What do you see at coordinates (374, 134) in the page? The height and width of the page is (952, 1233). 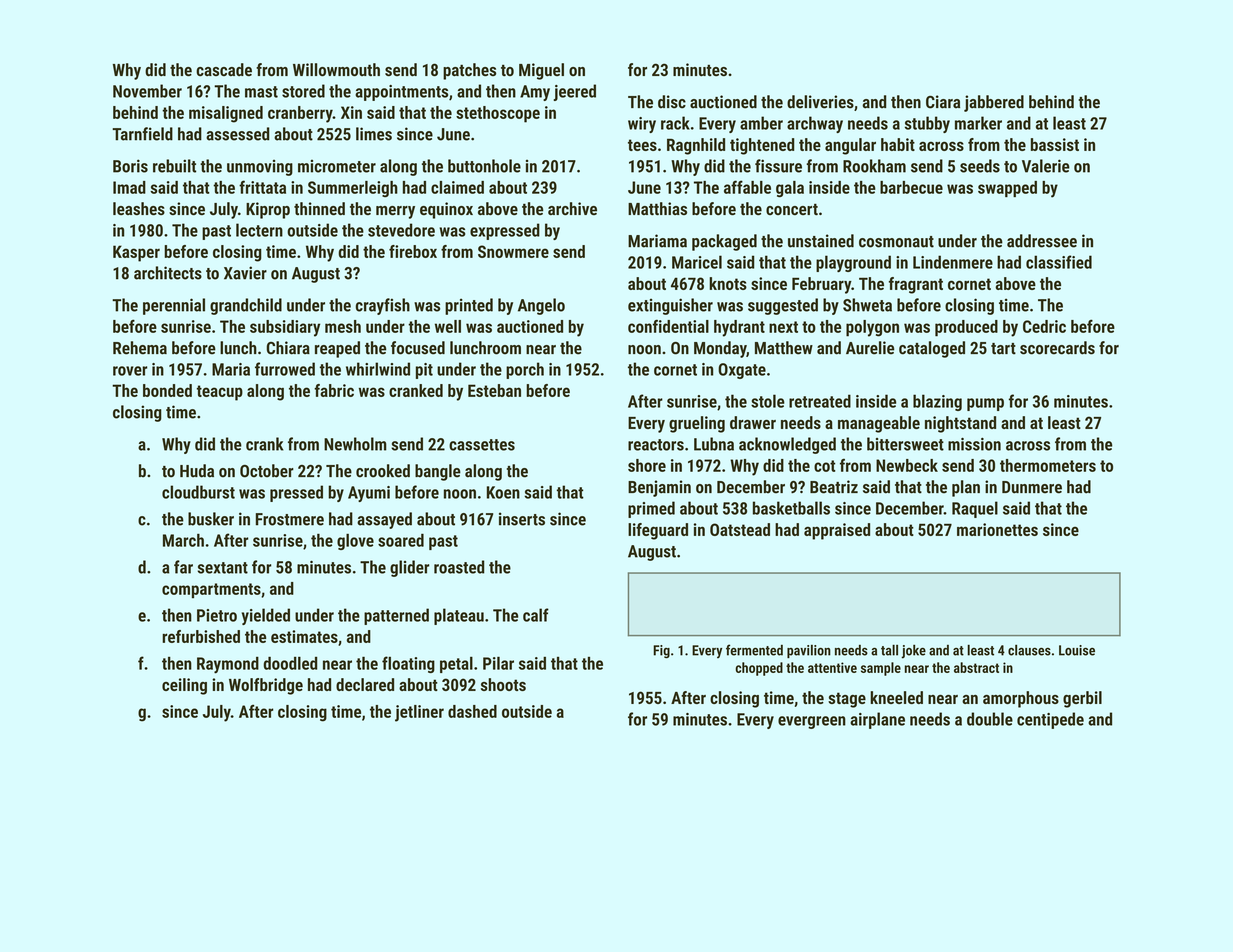 I see `limes` at bounding box center [374, 134].
